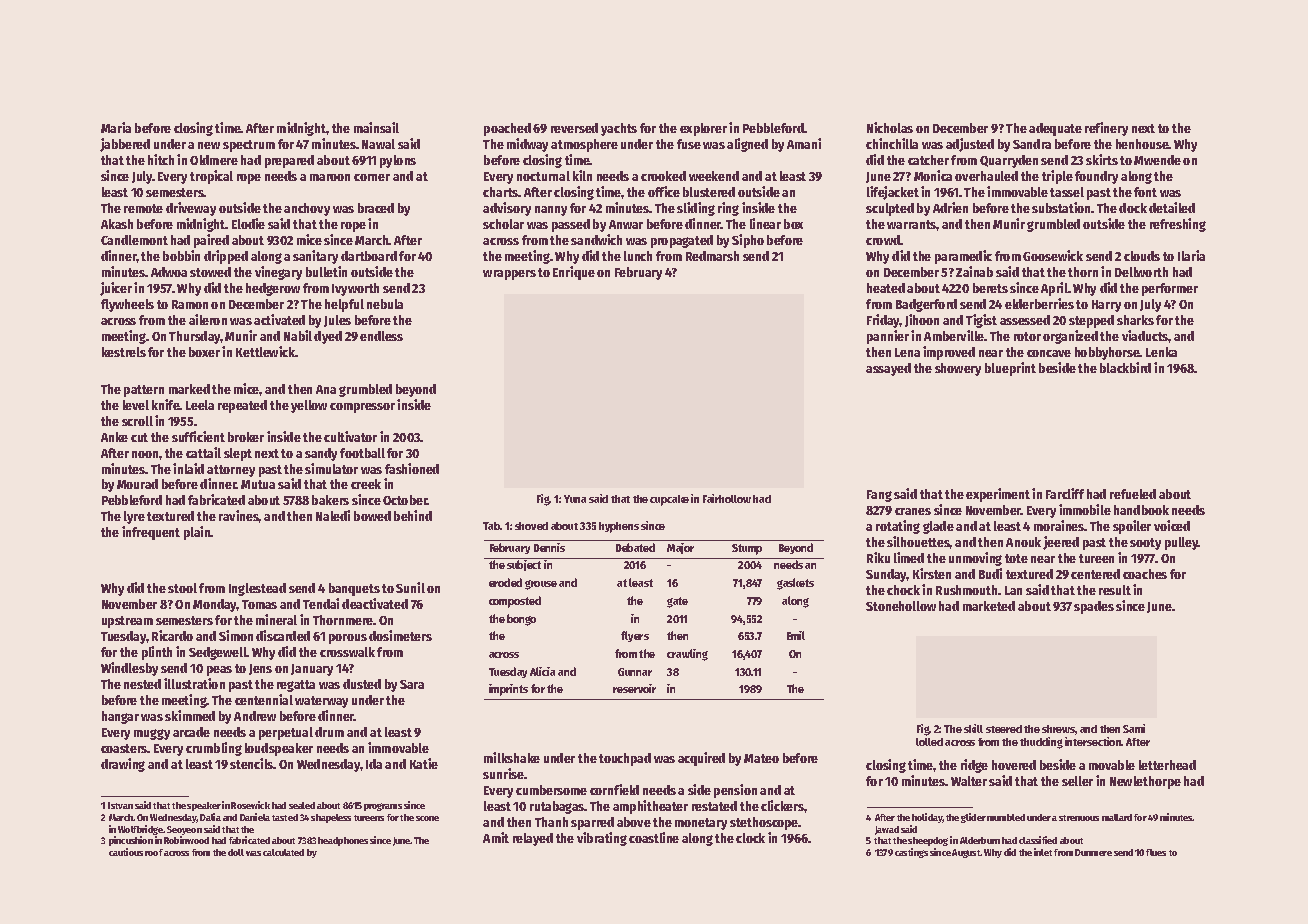  Describe the element at coordinates (954, 335) in the screenshot. I see `Amberville` at that location.
